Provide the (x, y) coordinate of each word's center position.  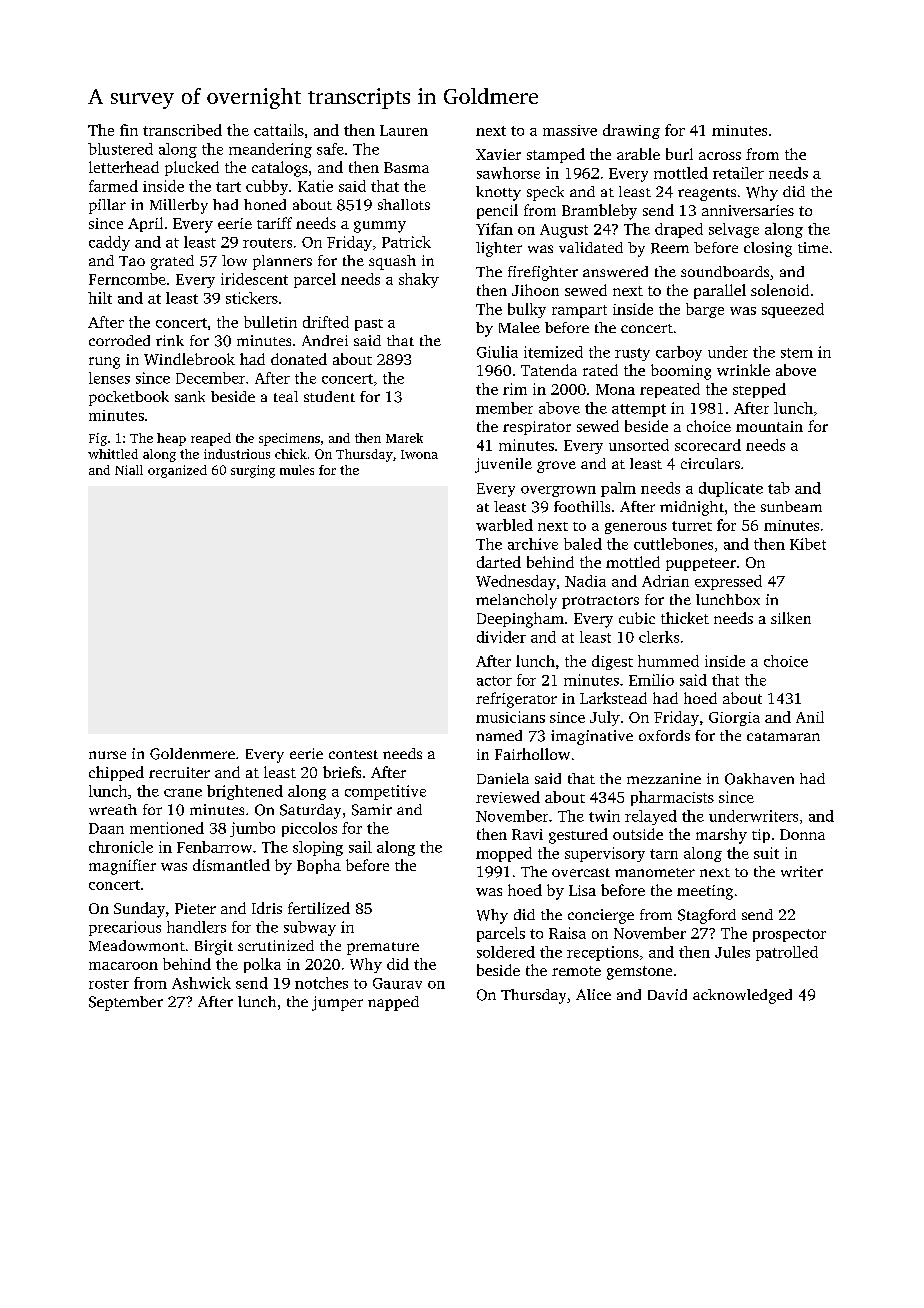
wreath (113, 809)
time (813, 247)
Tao (132, 261)
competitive (385, 792)
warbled (504, 525)
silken (791, 618)
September (126, 1003)
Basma (406, 167)
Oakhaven (759, 779)
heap (171, 439)
